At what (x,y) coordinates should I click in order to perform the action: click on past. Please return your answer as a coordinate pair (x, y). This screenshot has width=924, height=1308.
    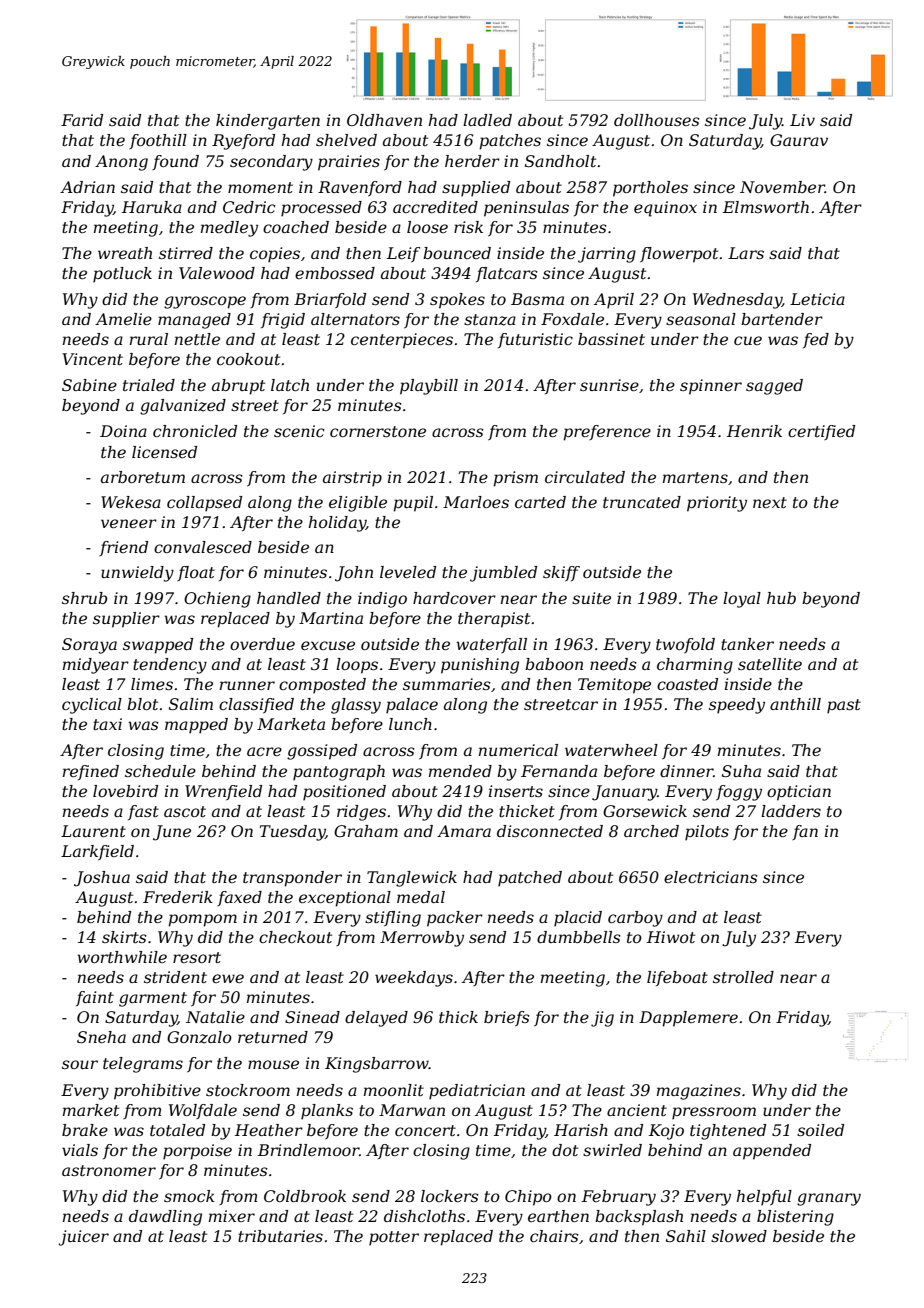
    Looking at the image, I should click on (844, 706).
